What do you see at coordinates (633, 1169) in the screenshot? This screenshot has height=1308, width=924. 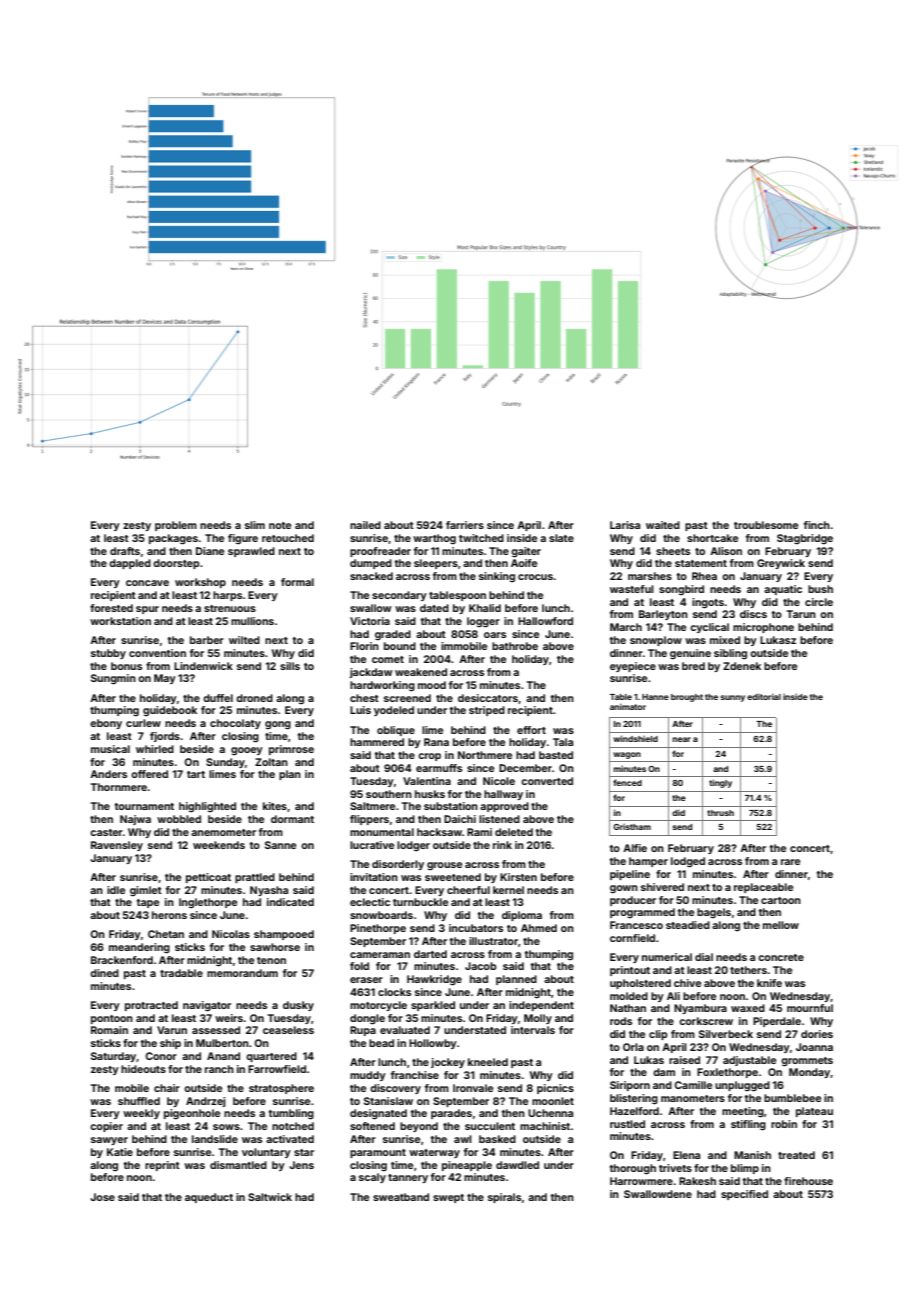 I see `thorough` at bounding box center [633, 1169].
